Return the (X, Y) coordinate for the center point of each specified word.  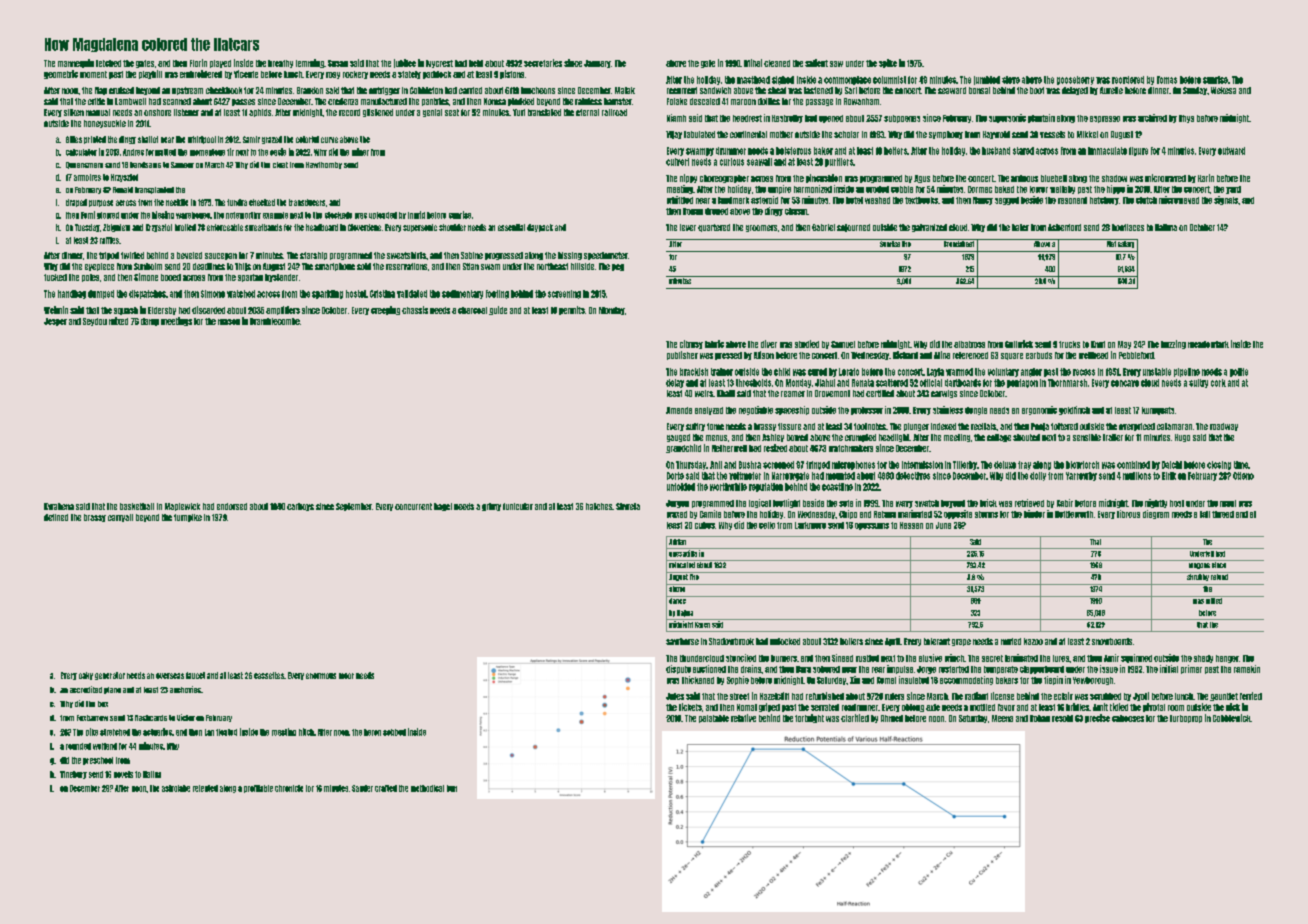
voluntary (1003, 372)
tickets (690, 707)
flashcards (151, 718)
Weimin (56, 310)
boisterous (793, 151)
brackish (694, 372)
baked (1004, 189)
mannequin (76, 63)
